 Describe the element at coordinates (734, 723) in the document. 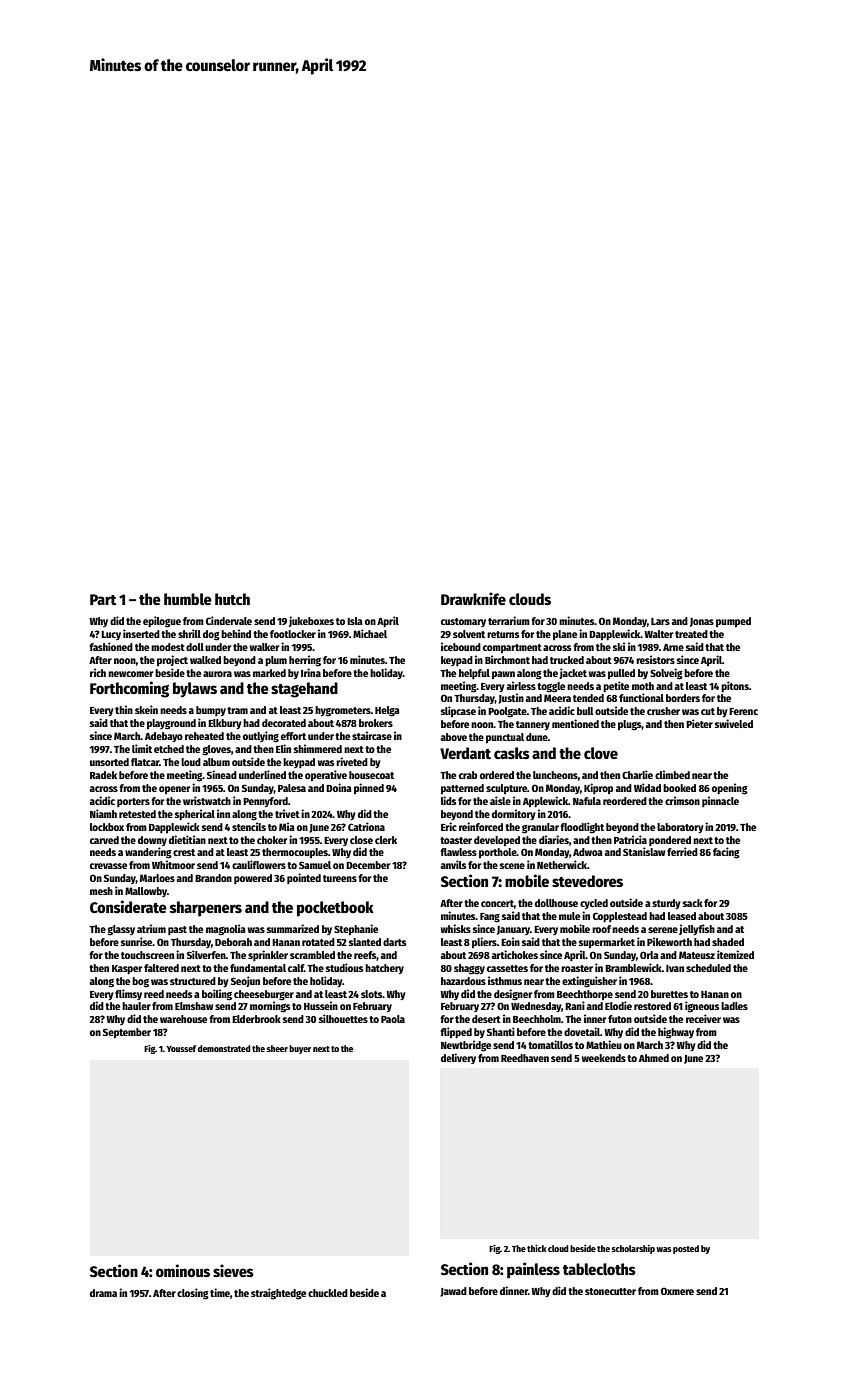

I see `swiveled` at that location.
